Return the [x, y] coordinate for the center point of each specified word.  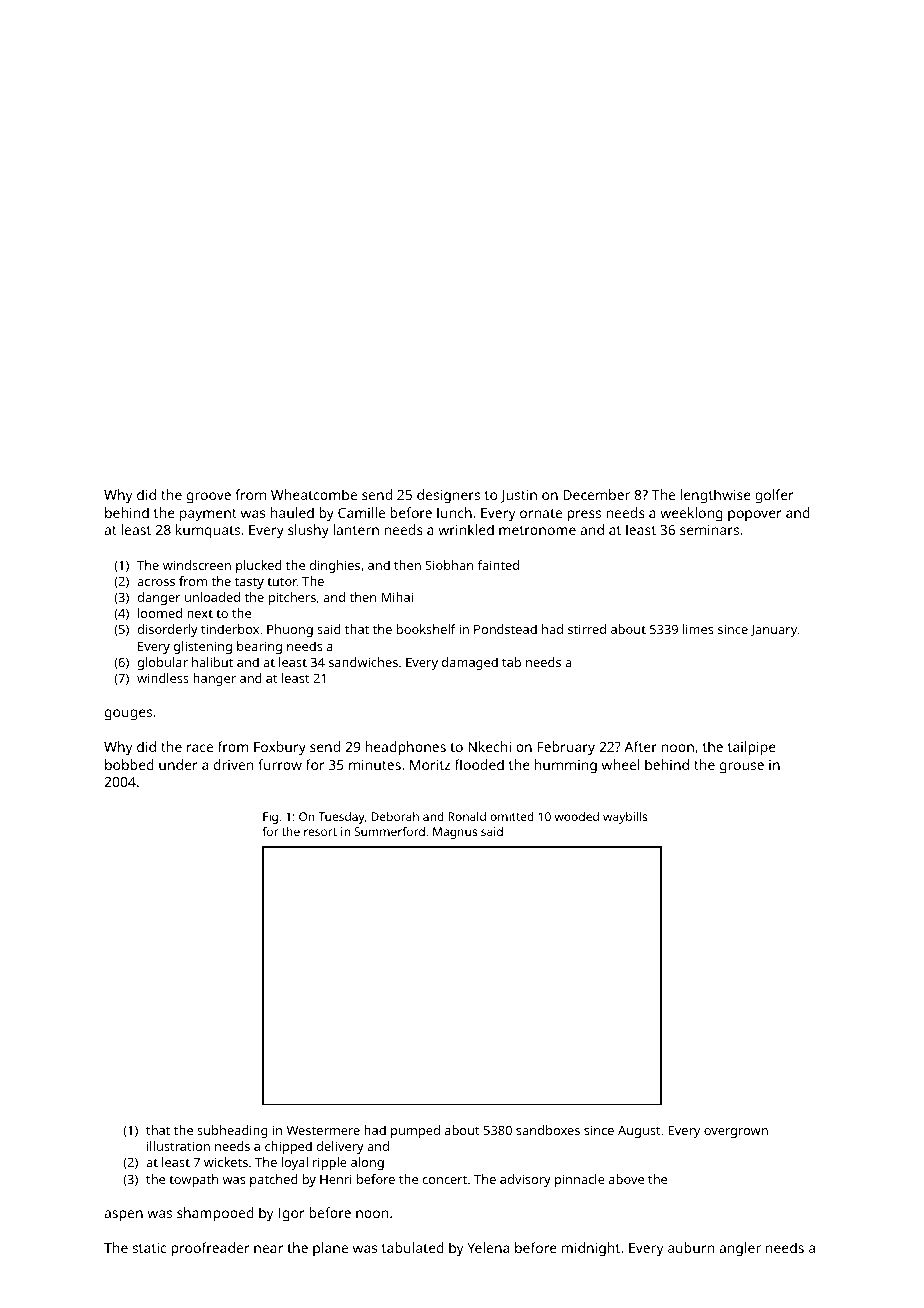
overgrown [736, 1133]
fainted [498, 565]
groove [209, 498]
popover [755, 515]
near [268, 1249]
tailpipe [752, 748]
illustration [178, 1146]
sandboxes [548, 1130]
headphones [405, 748]
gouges [128, 715]
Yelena [488, 1247]
